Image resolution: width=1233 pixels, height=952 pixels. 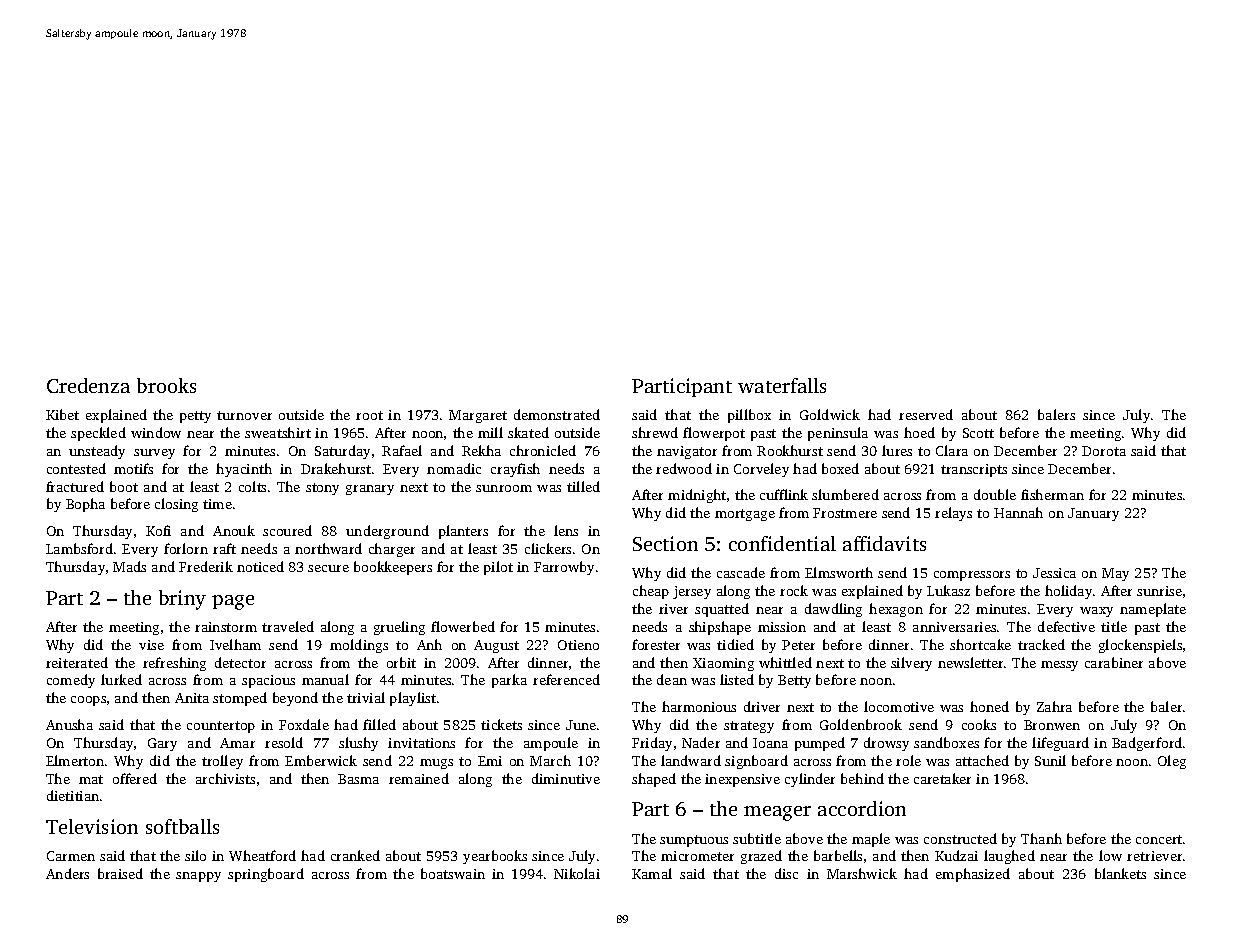 What do you see at coordinates (69, 724) in the document?
I see `Anusha` at bounding box center [69, 724].
